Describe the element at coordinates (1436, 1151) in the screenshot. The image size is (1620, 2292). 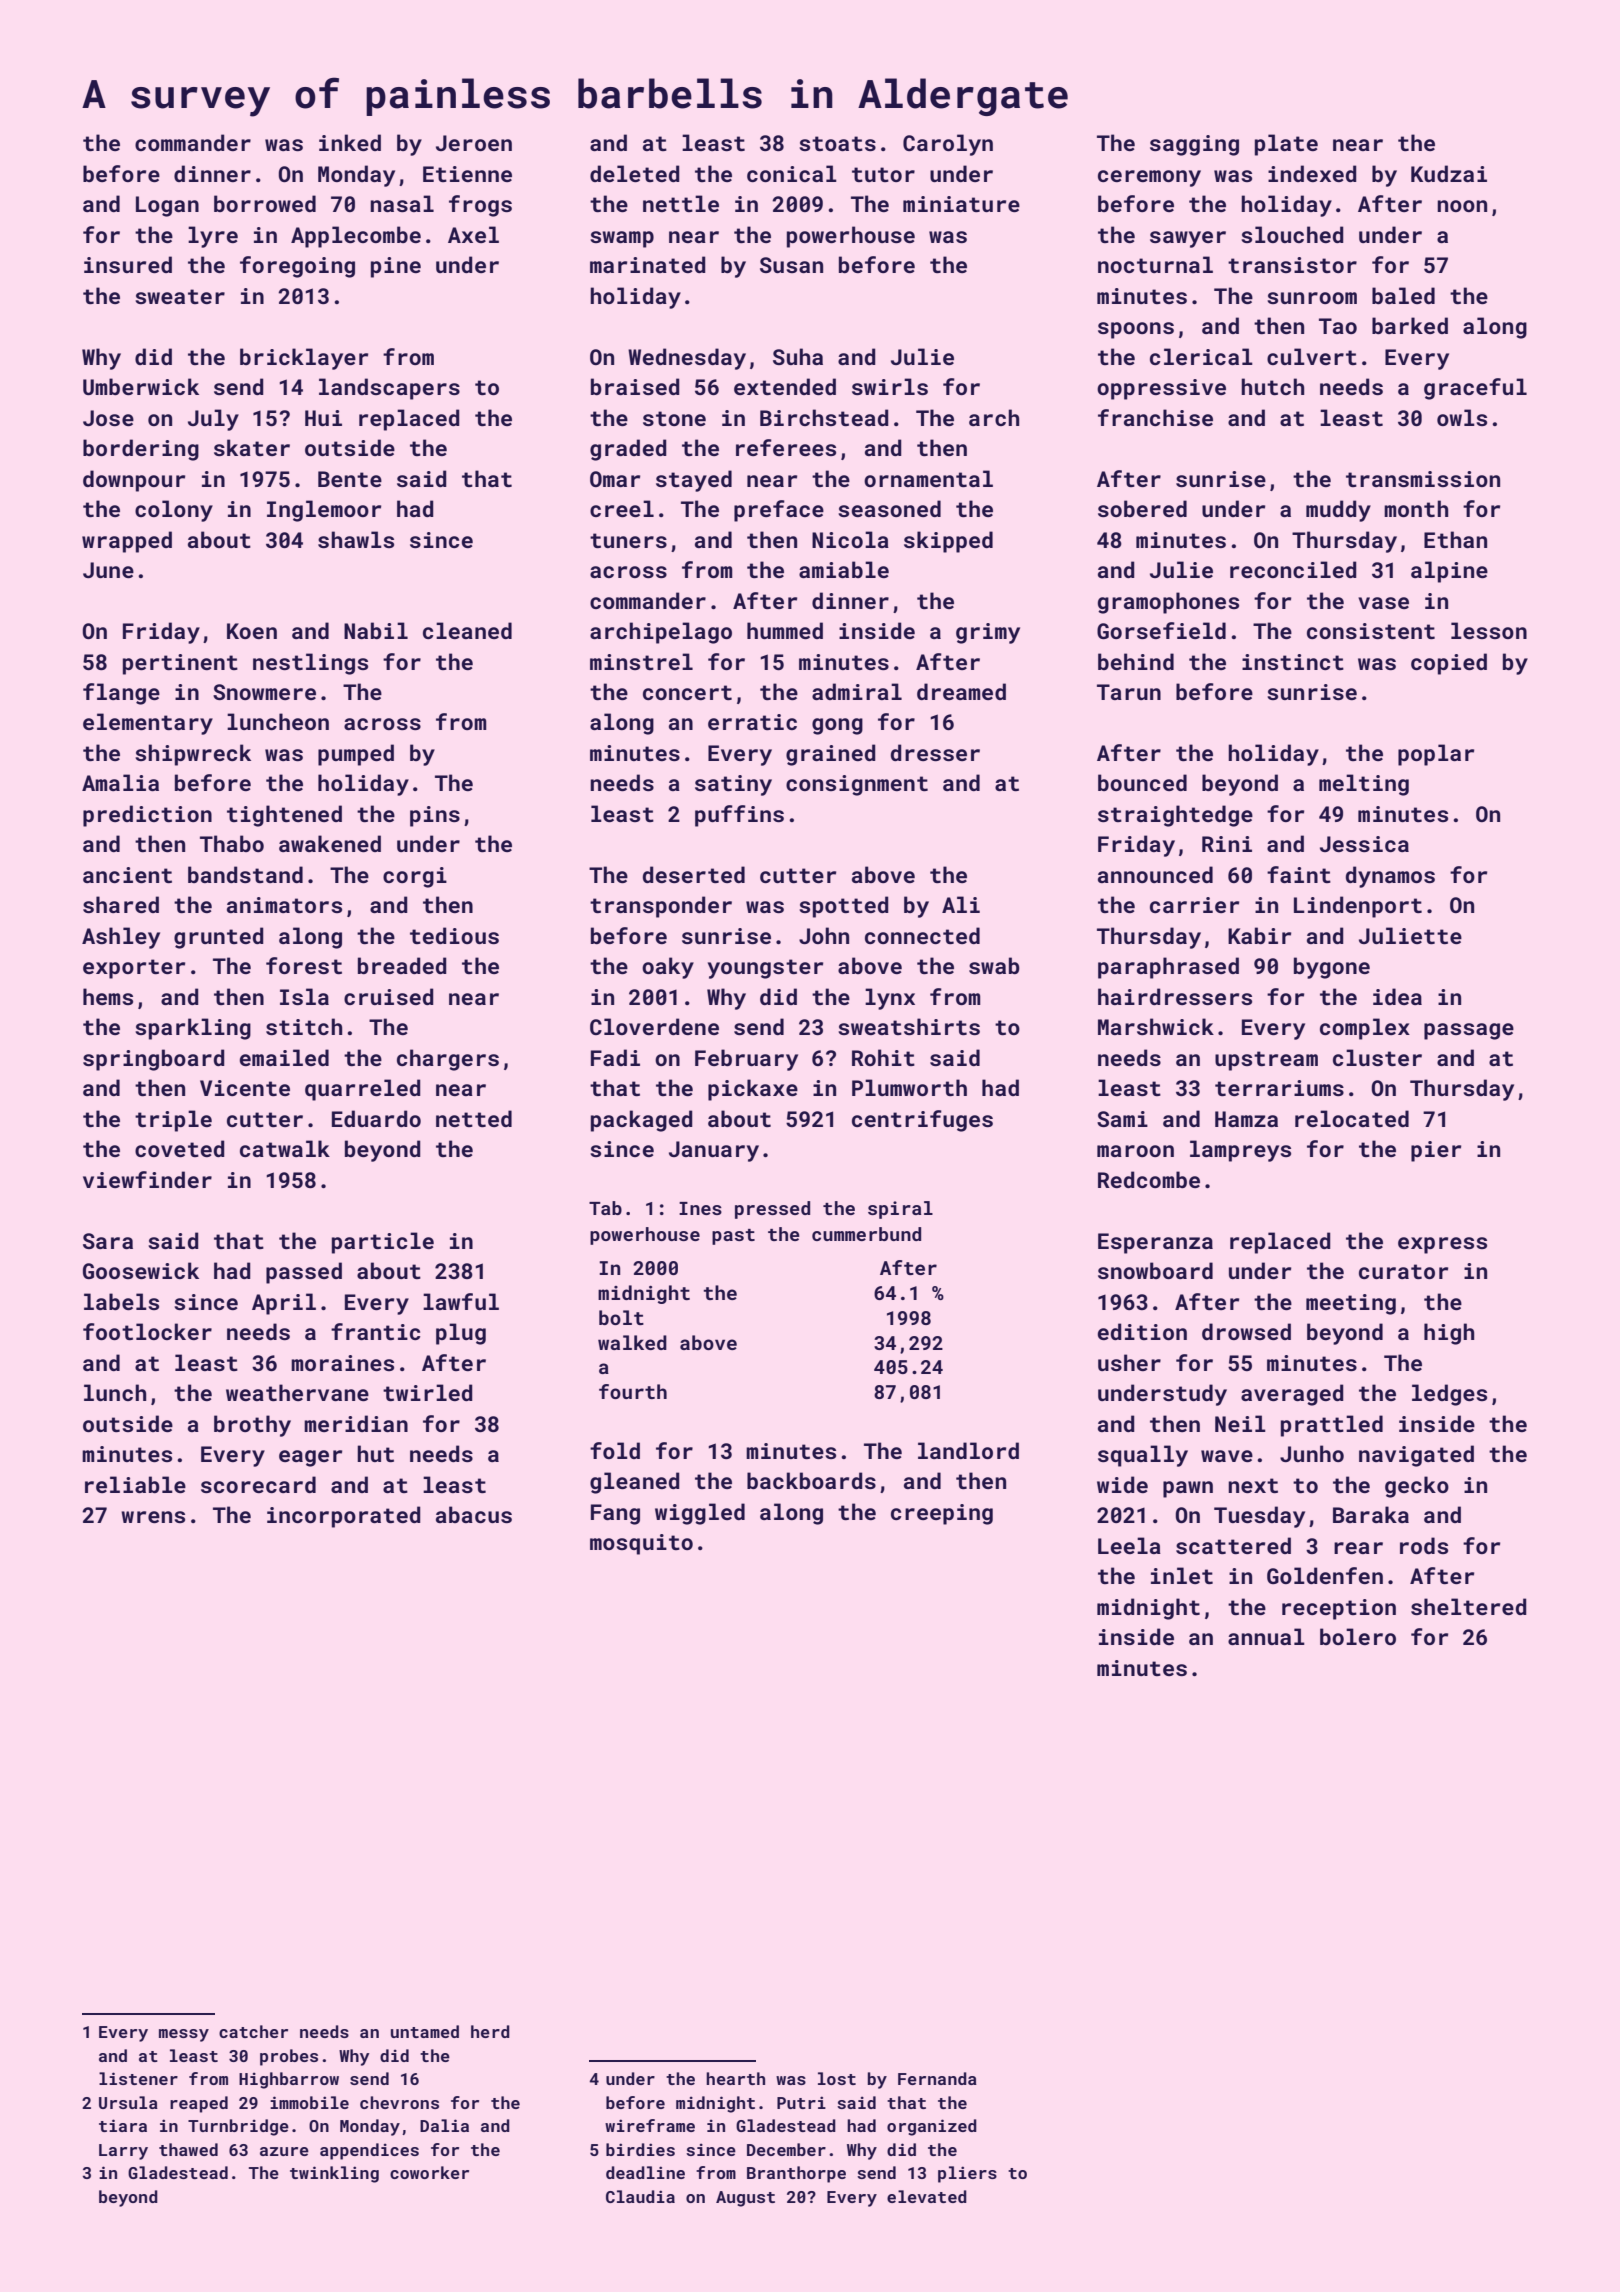
I see `pier` at that location.
